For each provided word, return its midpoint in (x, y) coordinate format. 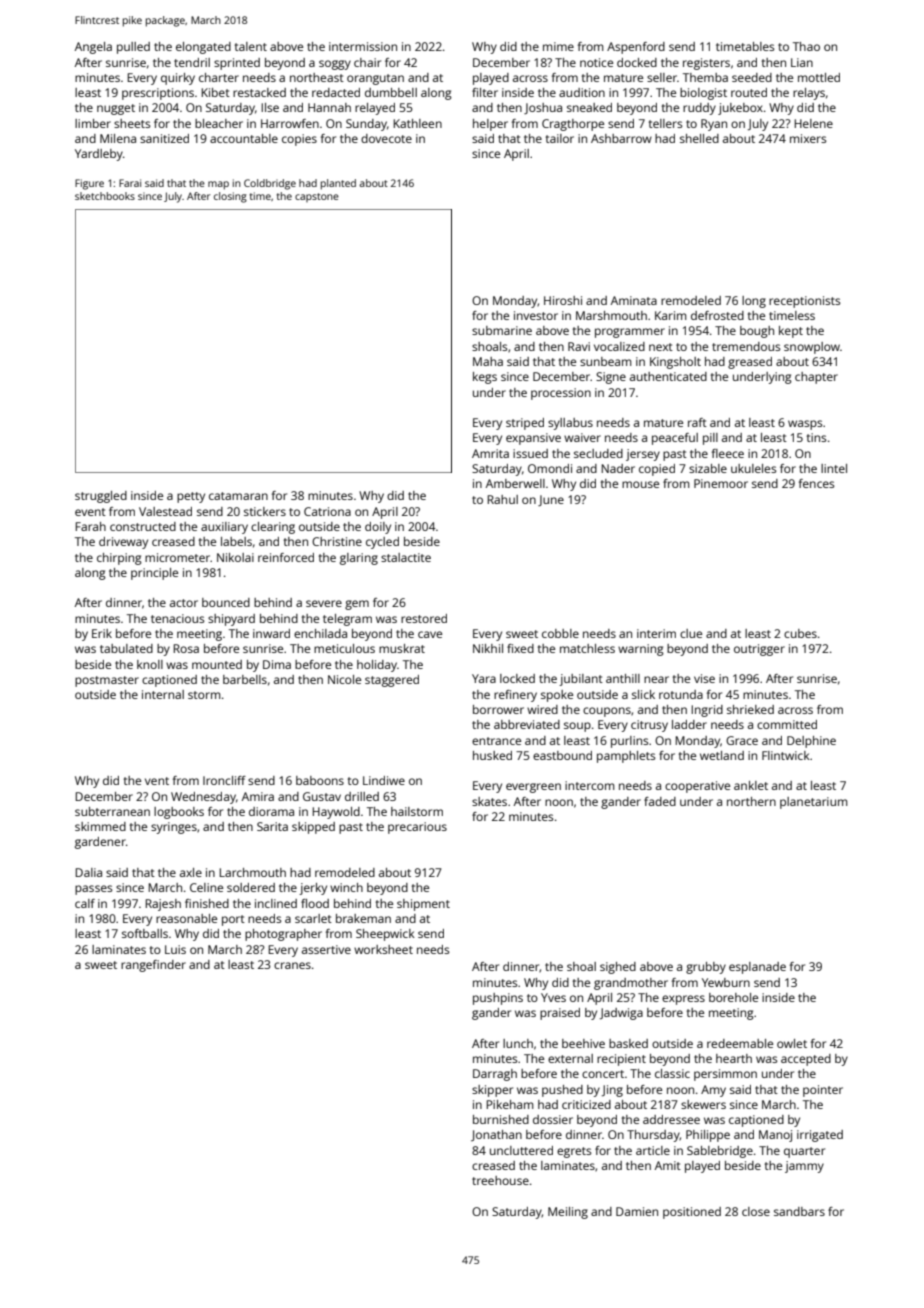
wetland (722, 755)
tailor (560, 138)
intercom (590, 785)
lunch (518, 1043)
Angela (93, 48)
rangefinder (153, 966)
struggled (101, 497)
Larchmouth (252, 872)
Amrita (490, 453)
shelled (699, 138)
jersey (643, 455)
